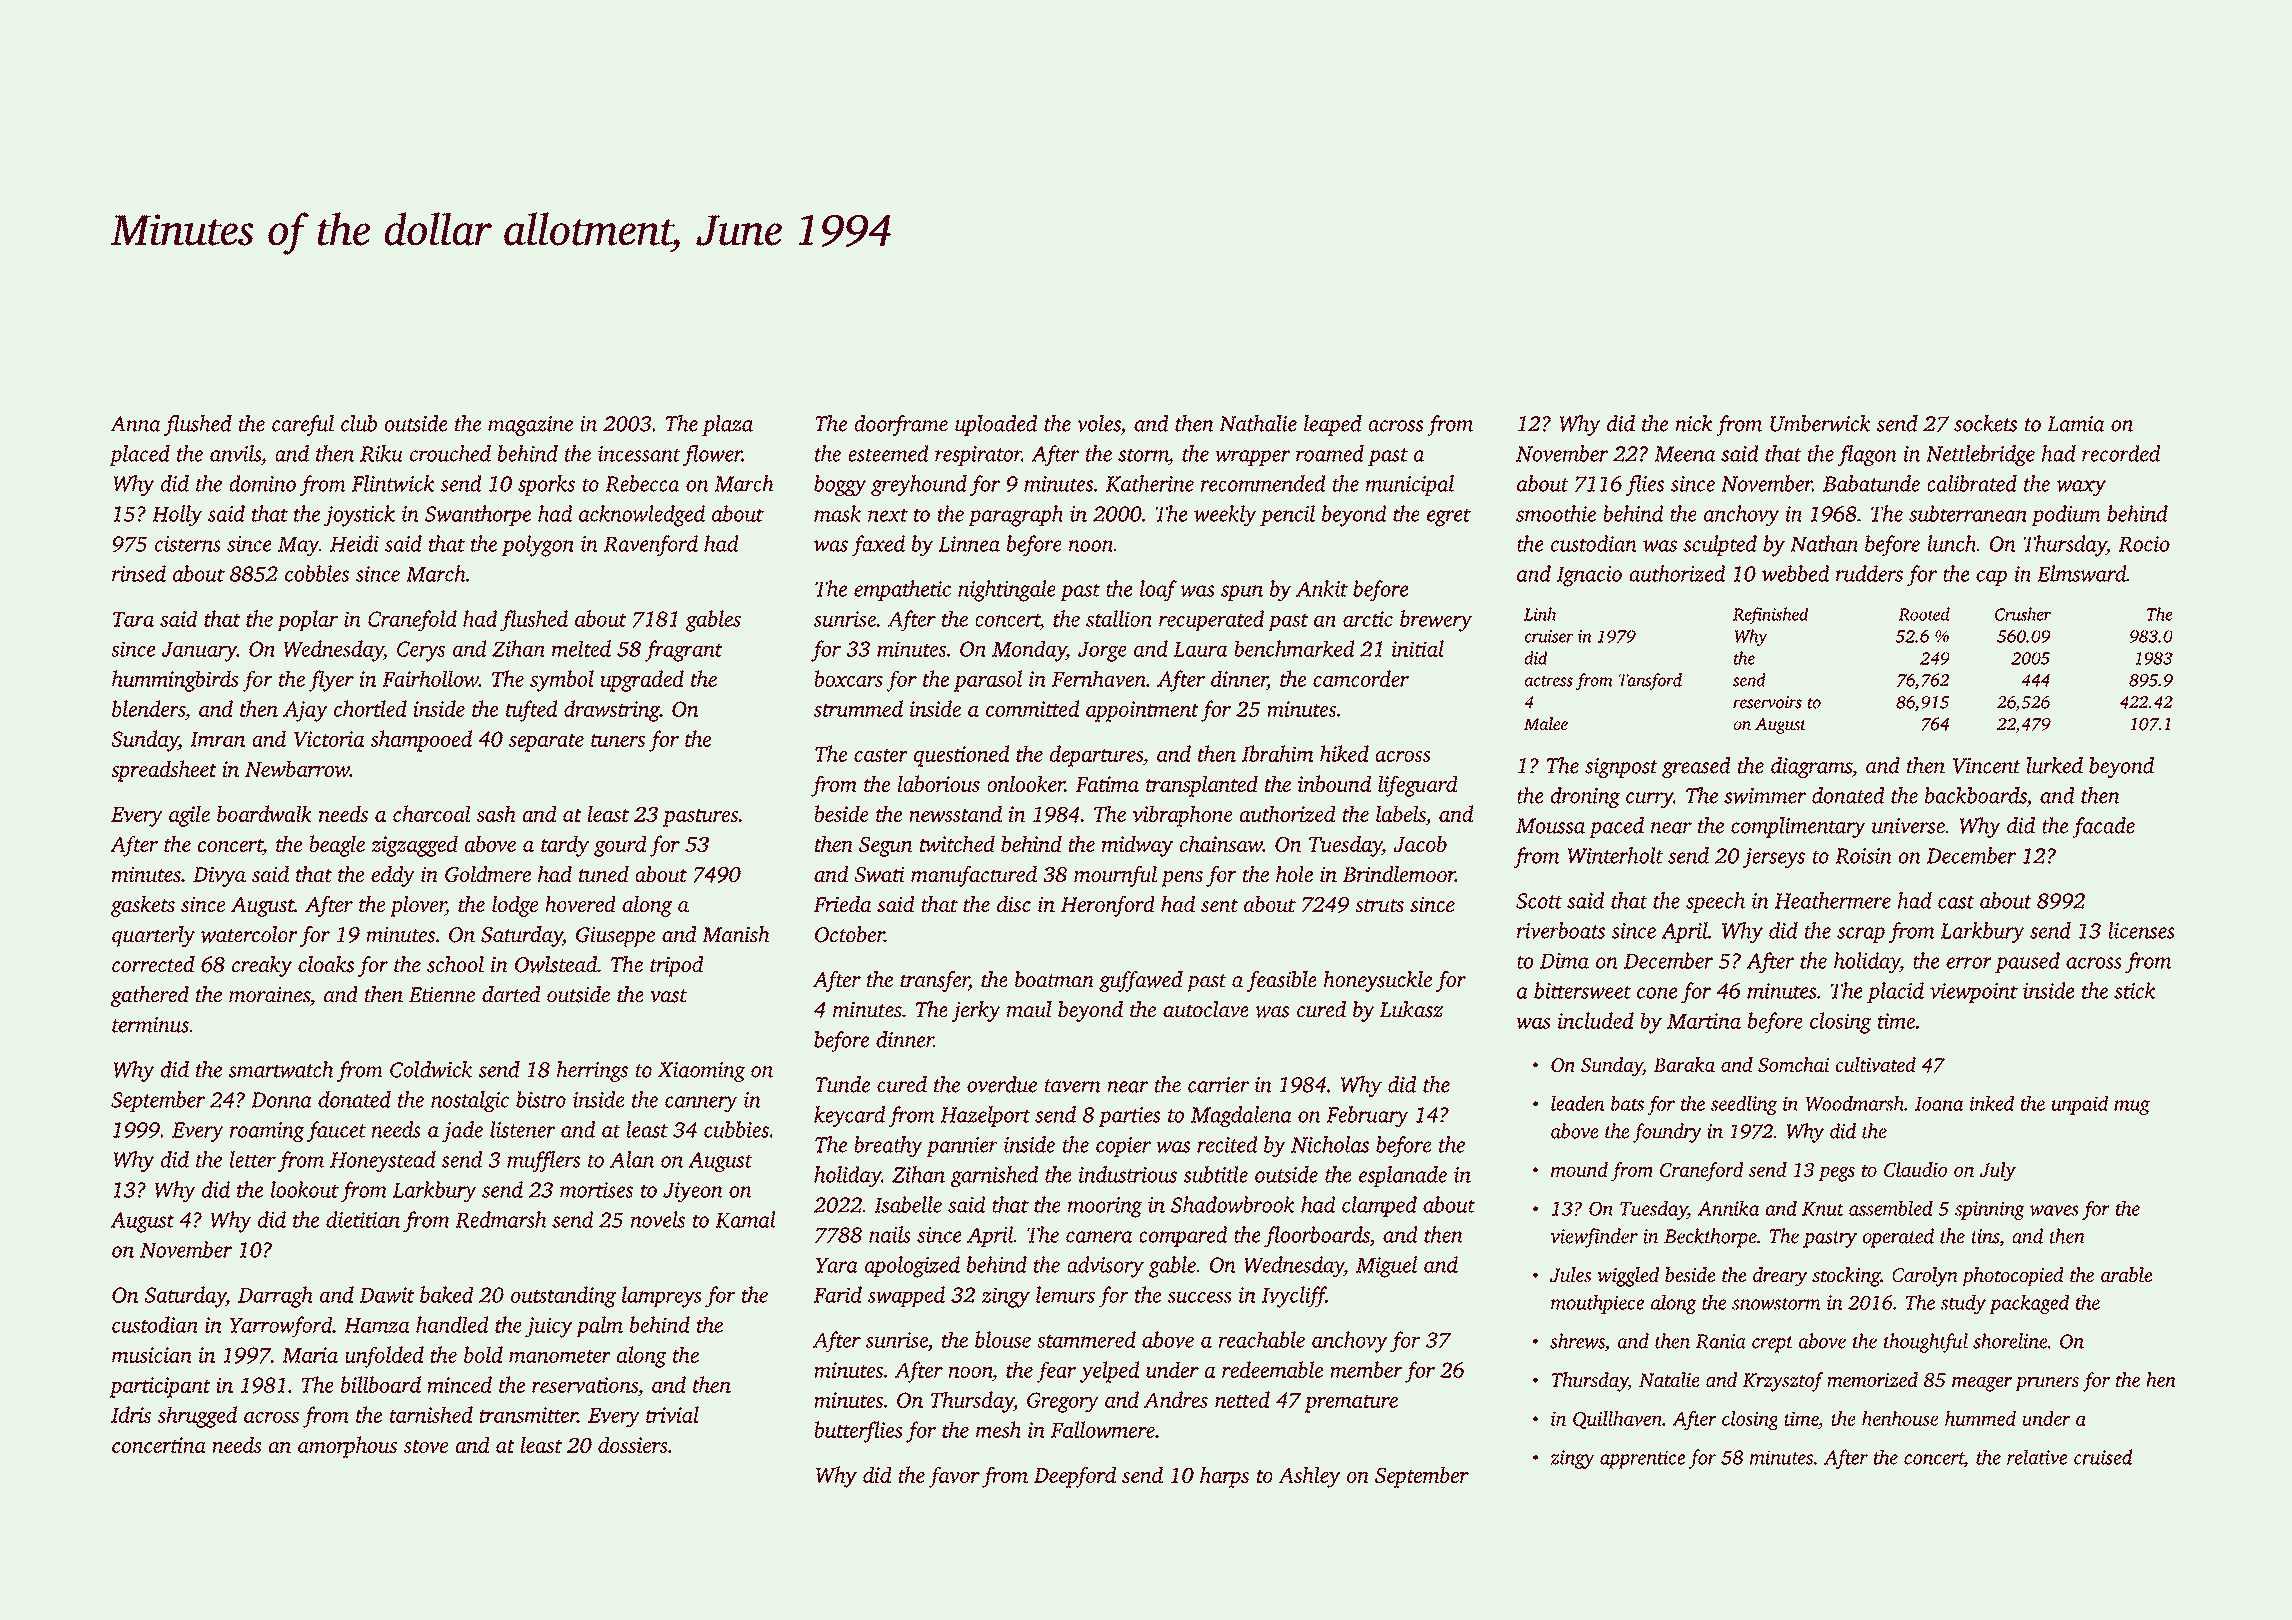 The height and width of the screenshot is (1620, 2292). What do you see at coordinates (1225, 516) in the screenshot?
I see `weekly` at bounding box center [1225, 516].
